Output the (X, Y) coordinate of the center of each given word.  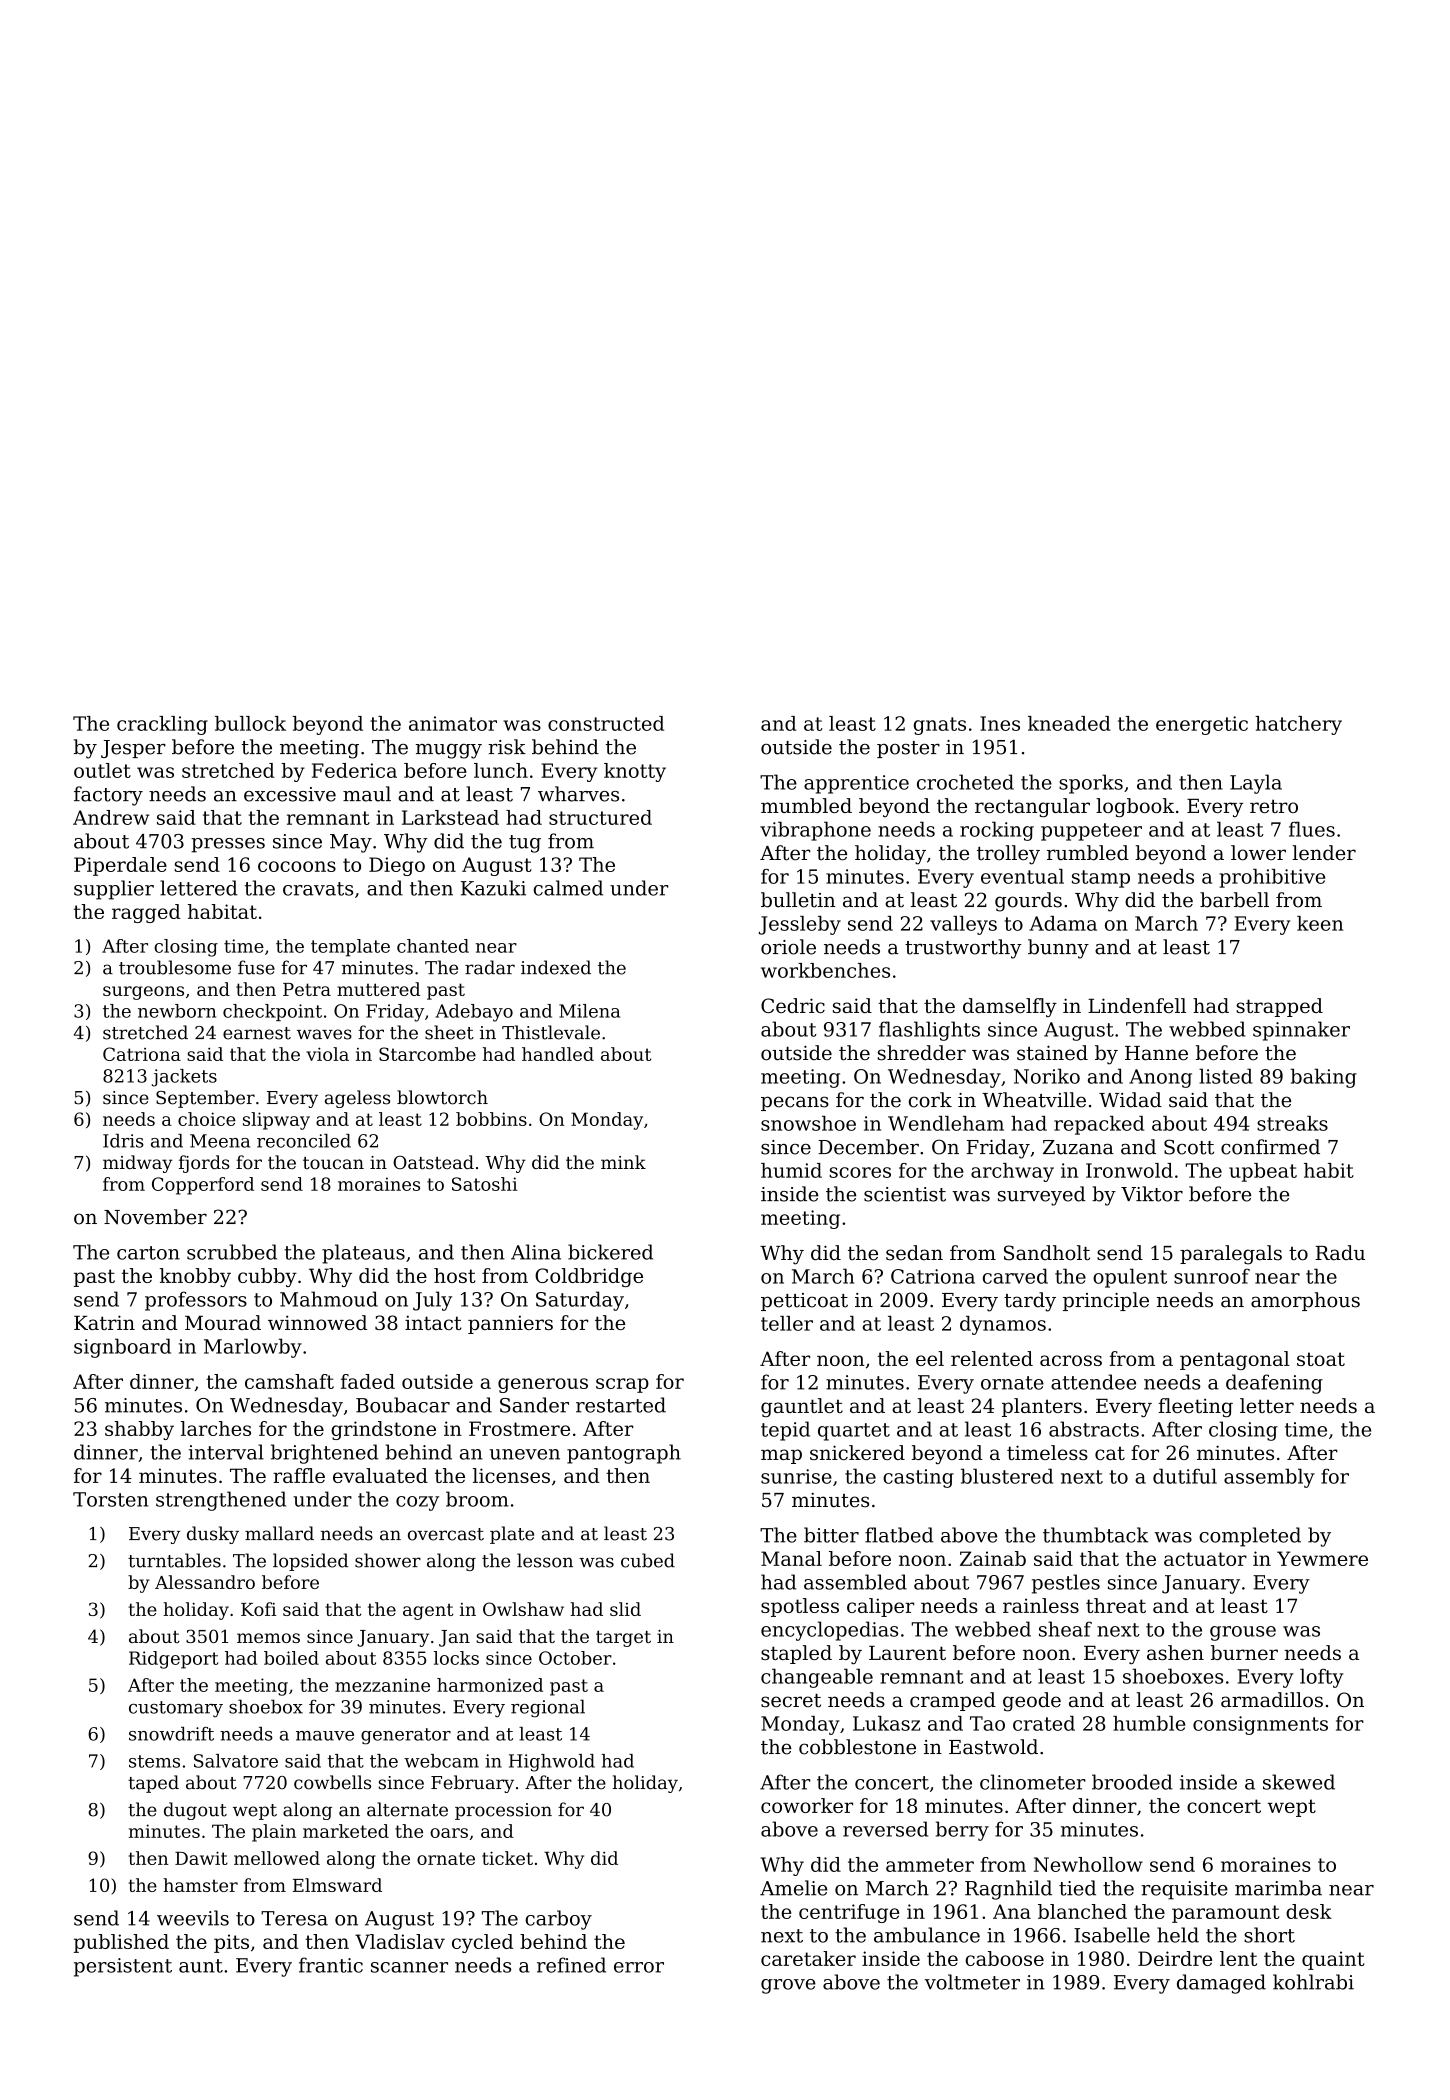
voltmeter (972, 1982)
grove (788, 1986)
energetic (1202, 725)
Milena (589, 1011)
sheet (449, 1032)
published (121, 1943)
